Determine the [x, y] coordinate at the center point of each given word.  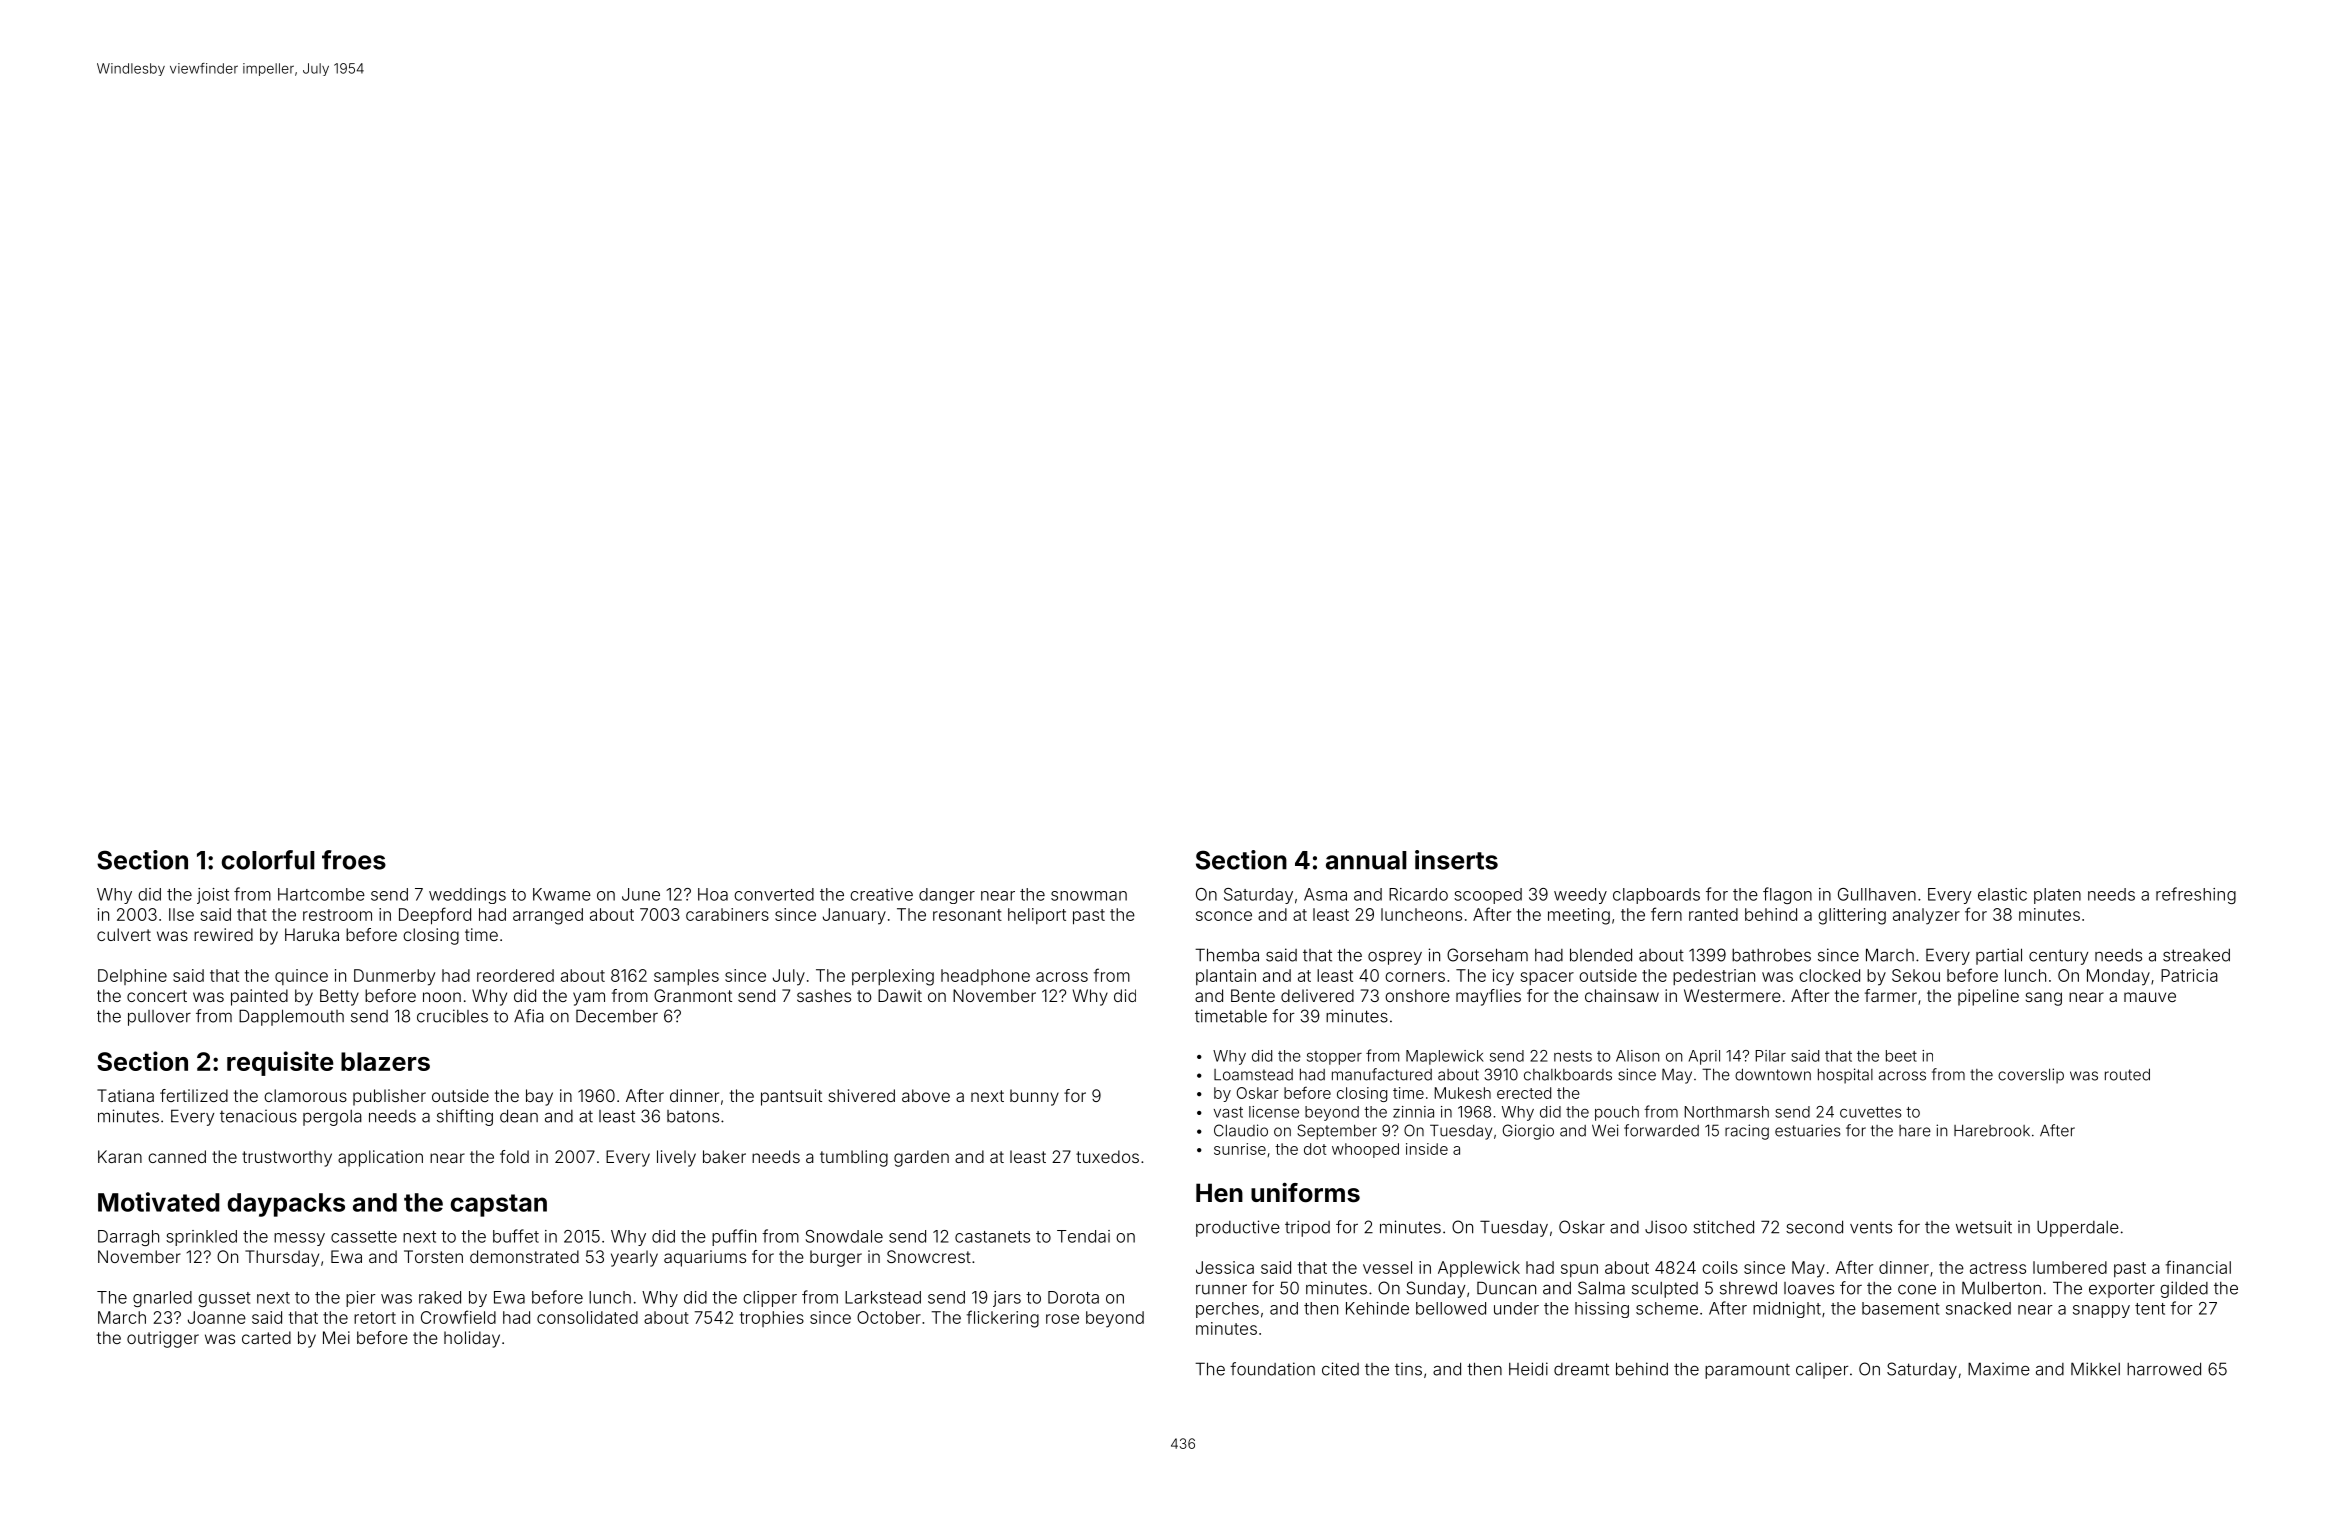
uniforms [1305, 1192]
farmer [1891, 995]
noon [442, 997]
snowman [1089, 896]
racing [1747, 1132]
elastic [2002, 894]
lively [676, 1158]
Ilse [181, 914]
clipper [770, 1299]
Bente [1253, 995]
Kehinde [1377, 1308]
